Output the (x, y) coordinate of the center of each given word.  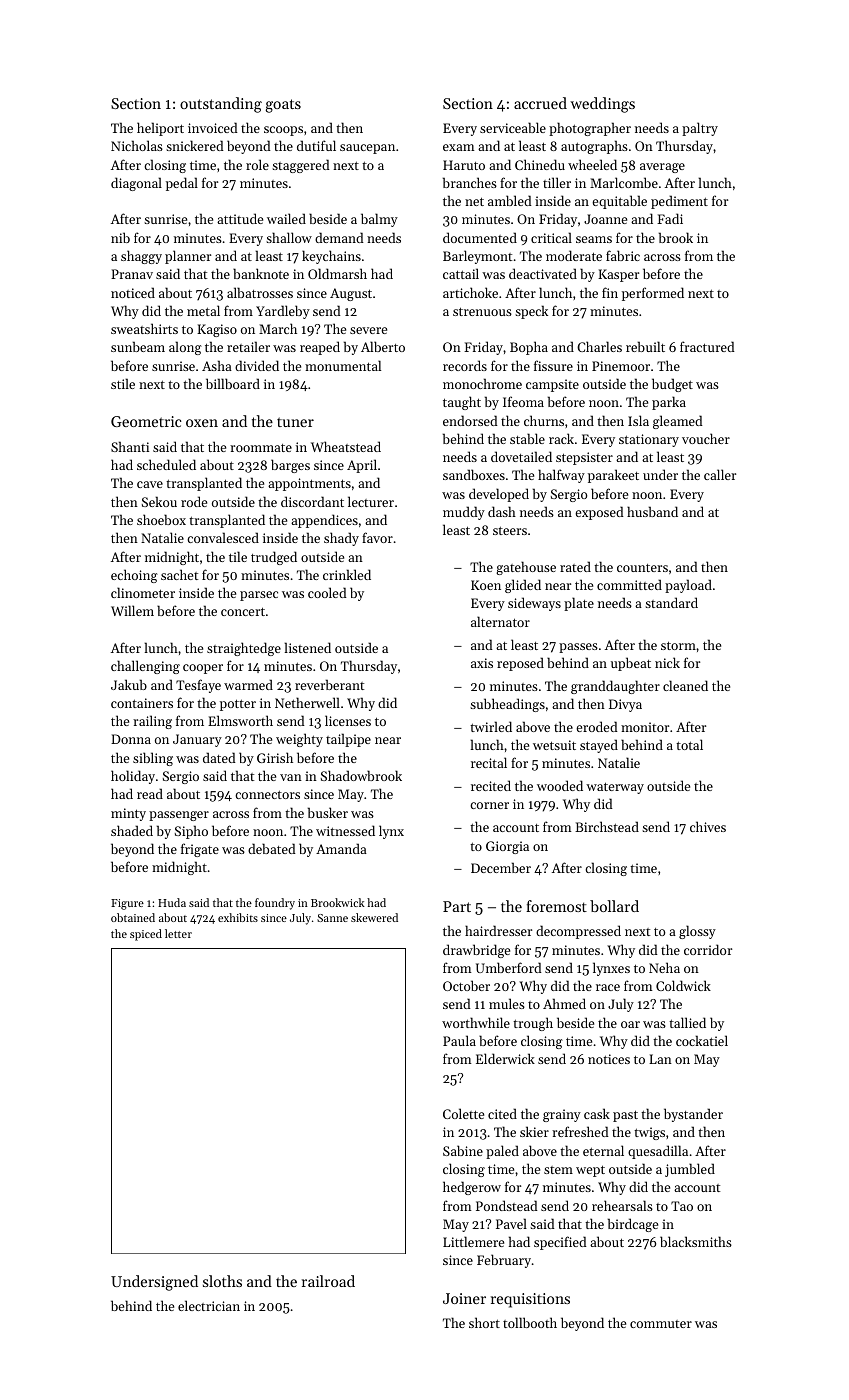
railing (152, 722)
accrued (540, 103)
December (501, 867)
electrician (209, 1305)
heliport (160, 129)
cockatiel (702, 1040)
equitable (619, 202)
